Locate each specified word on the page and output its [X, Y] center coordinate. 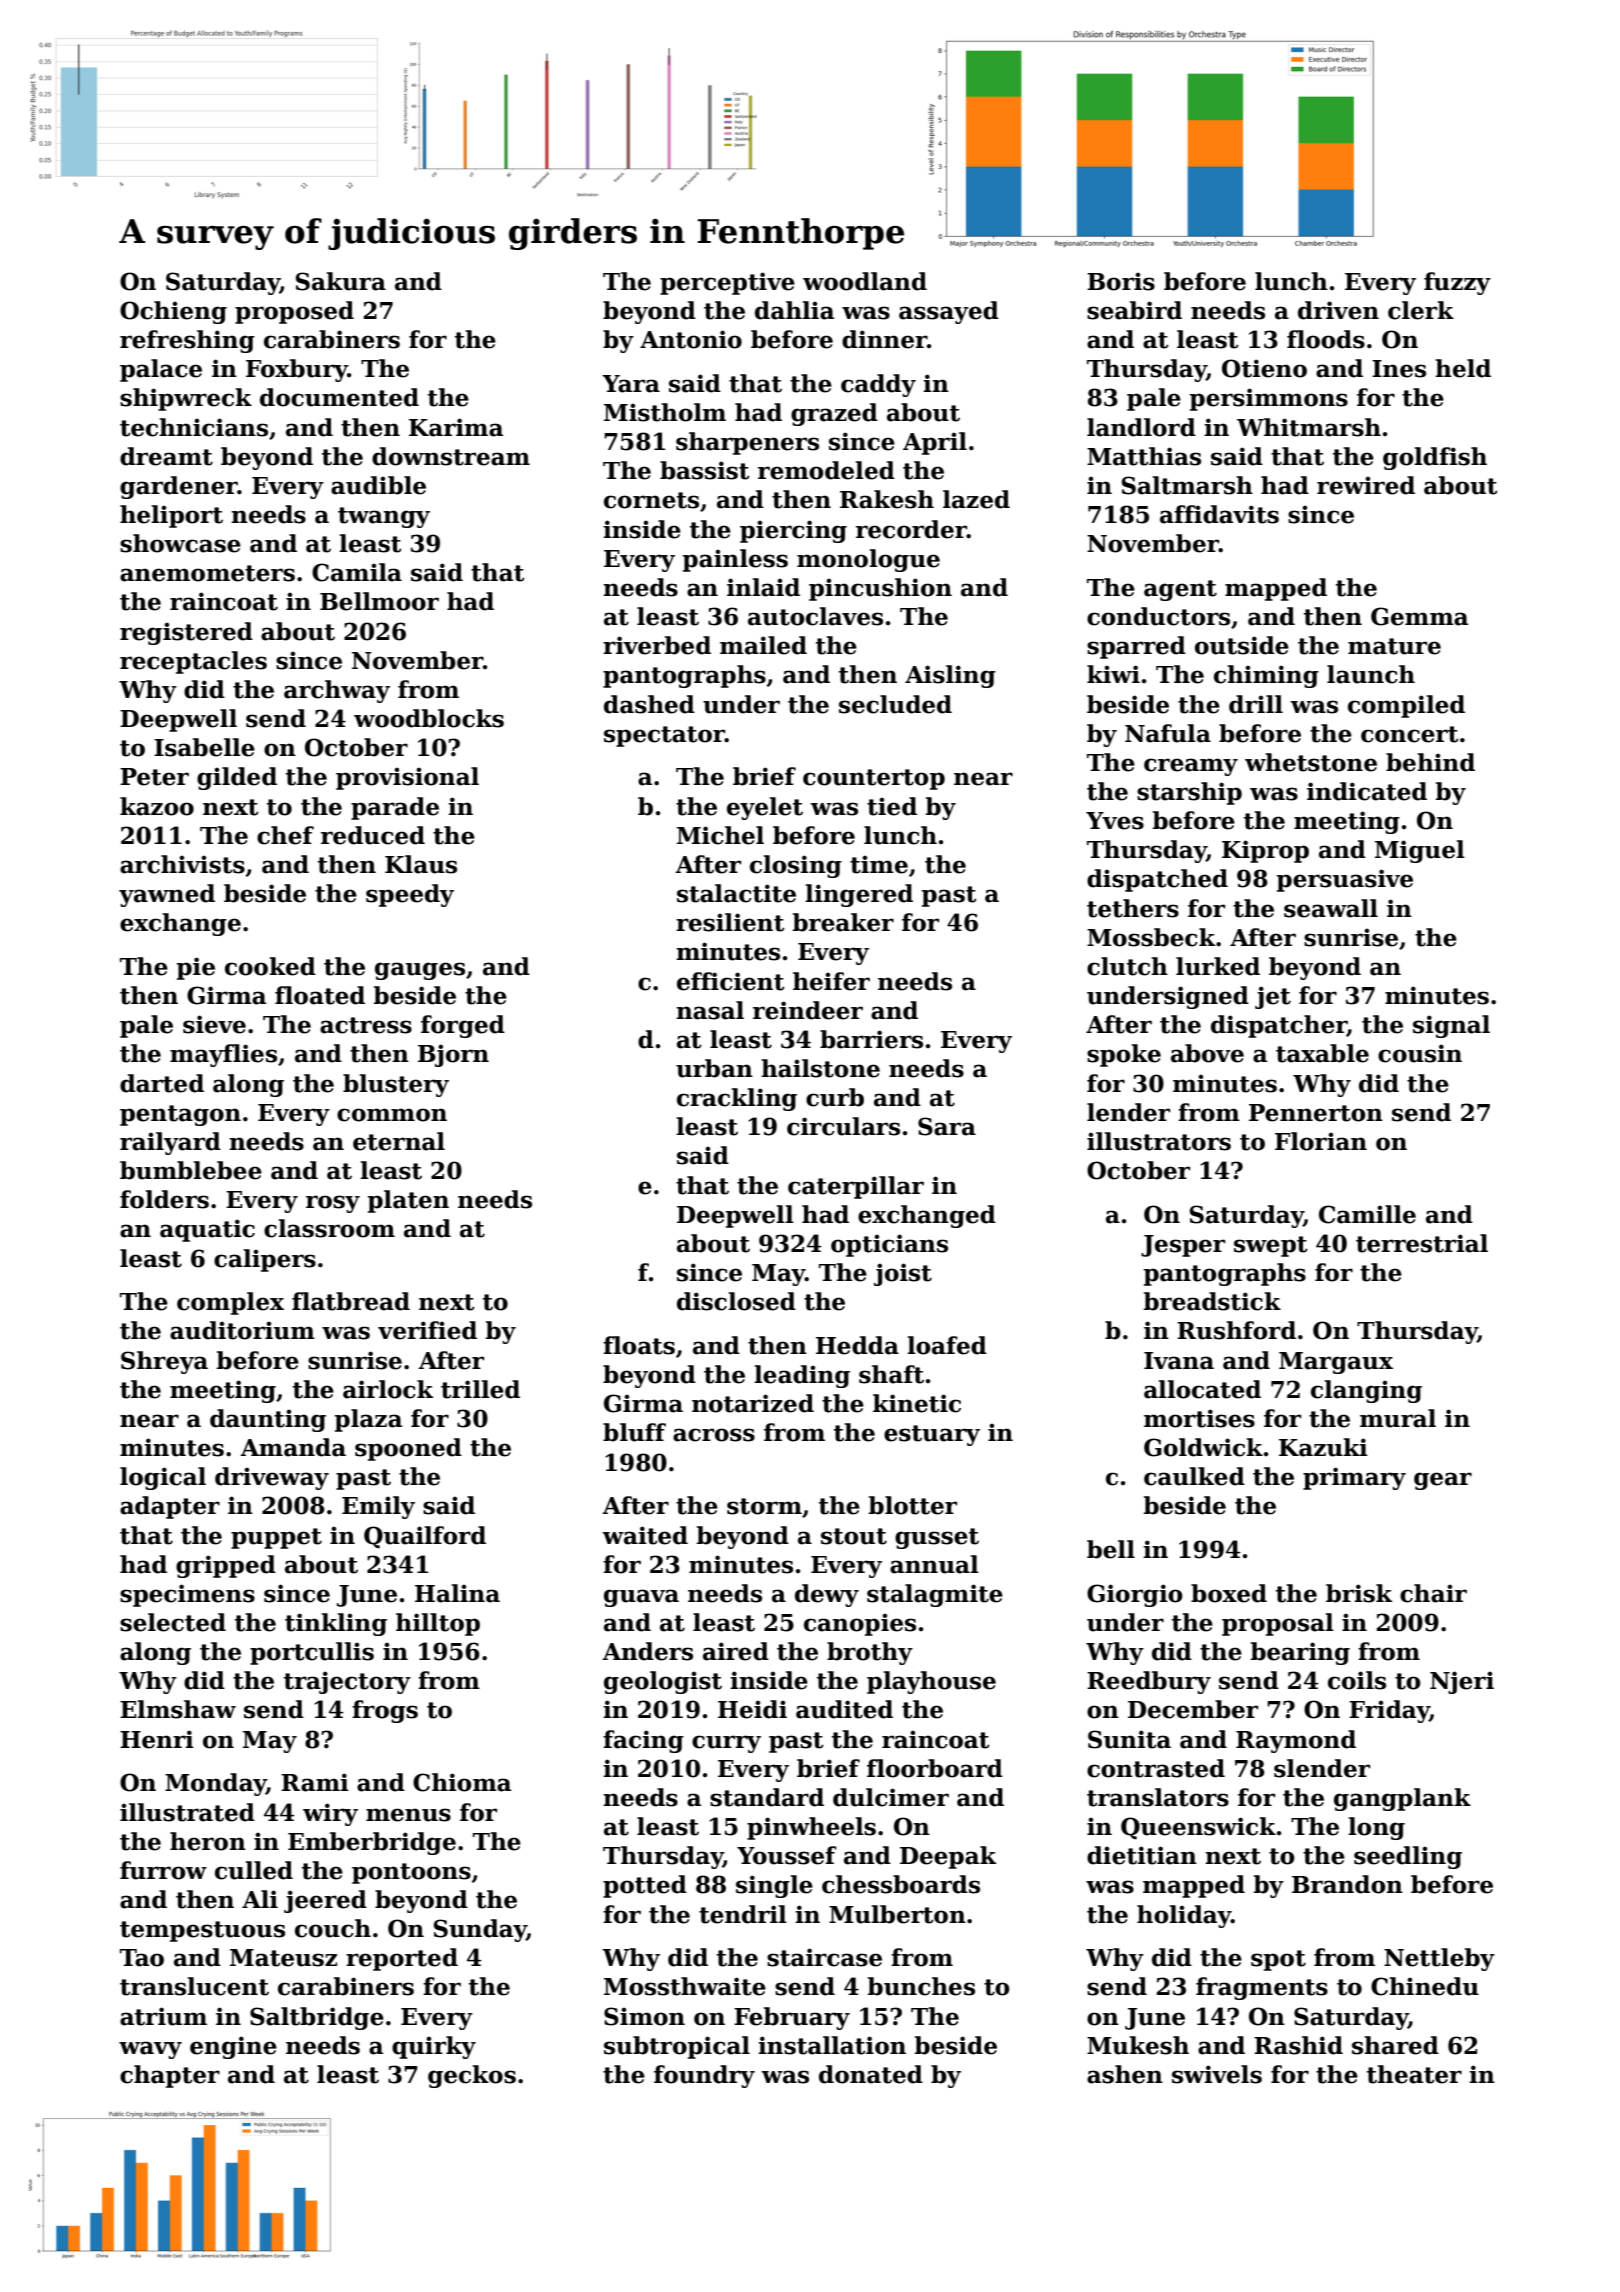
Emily [378, 1507]
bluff [634, 1432]
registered [186, 633]
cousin [1420, 1053]
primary [1354, 1478]
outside [1242, 645]
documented [339, 397]
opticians [889, 1245]
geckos [472, 2076]
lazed [976, 499]
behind [1430, 762]
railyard [170, 1143]
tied [892, 806]
